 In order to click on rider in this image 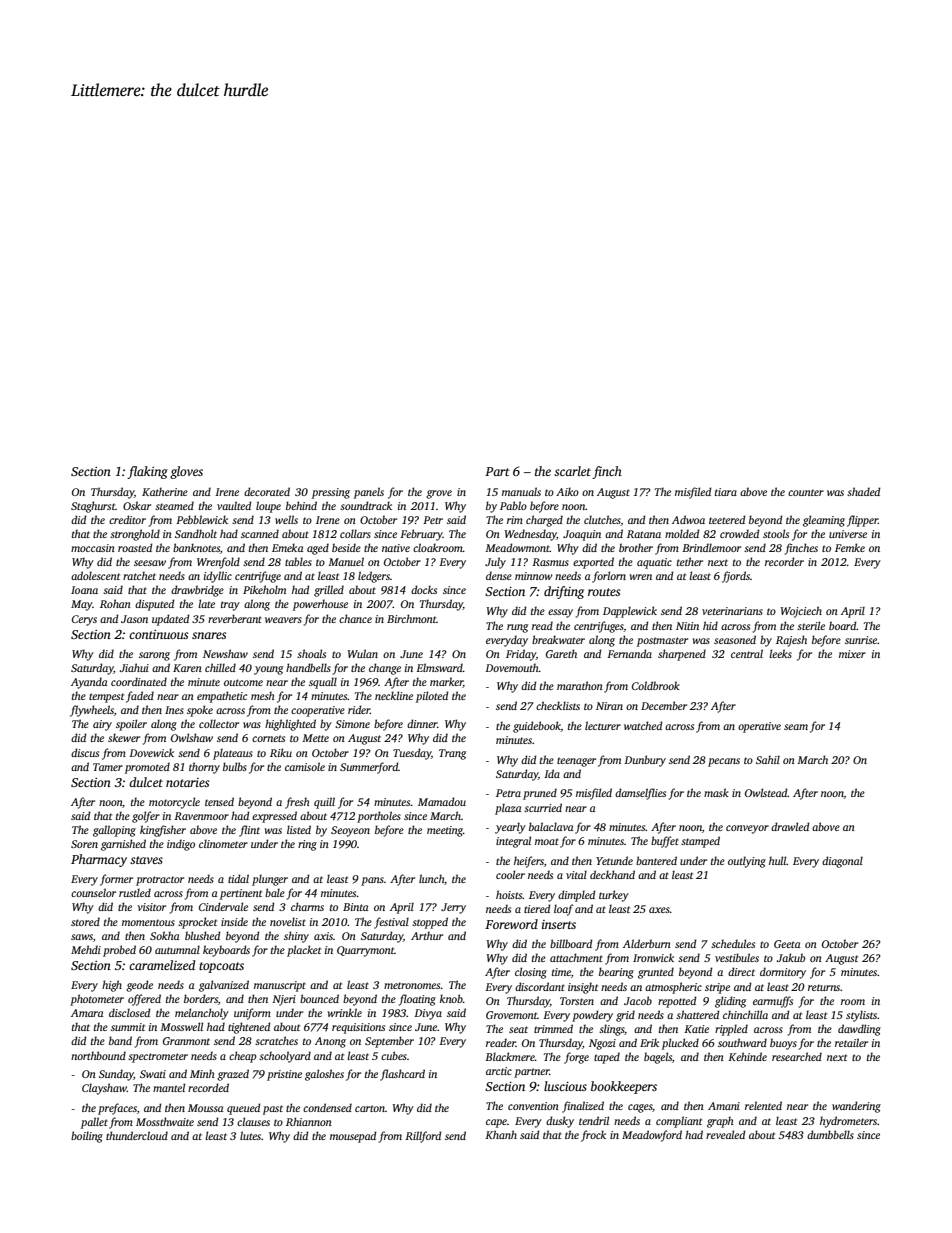, I will do `click(359, 709)`.
